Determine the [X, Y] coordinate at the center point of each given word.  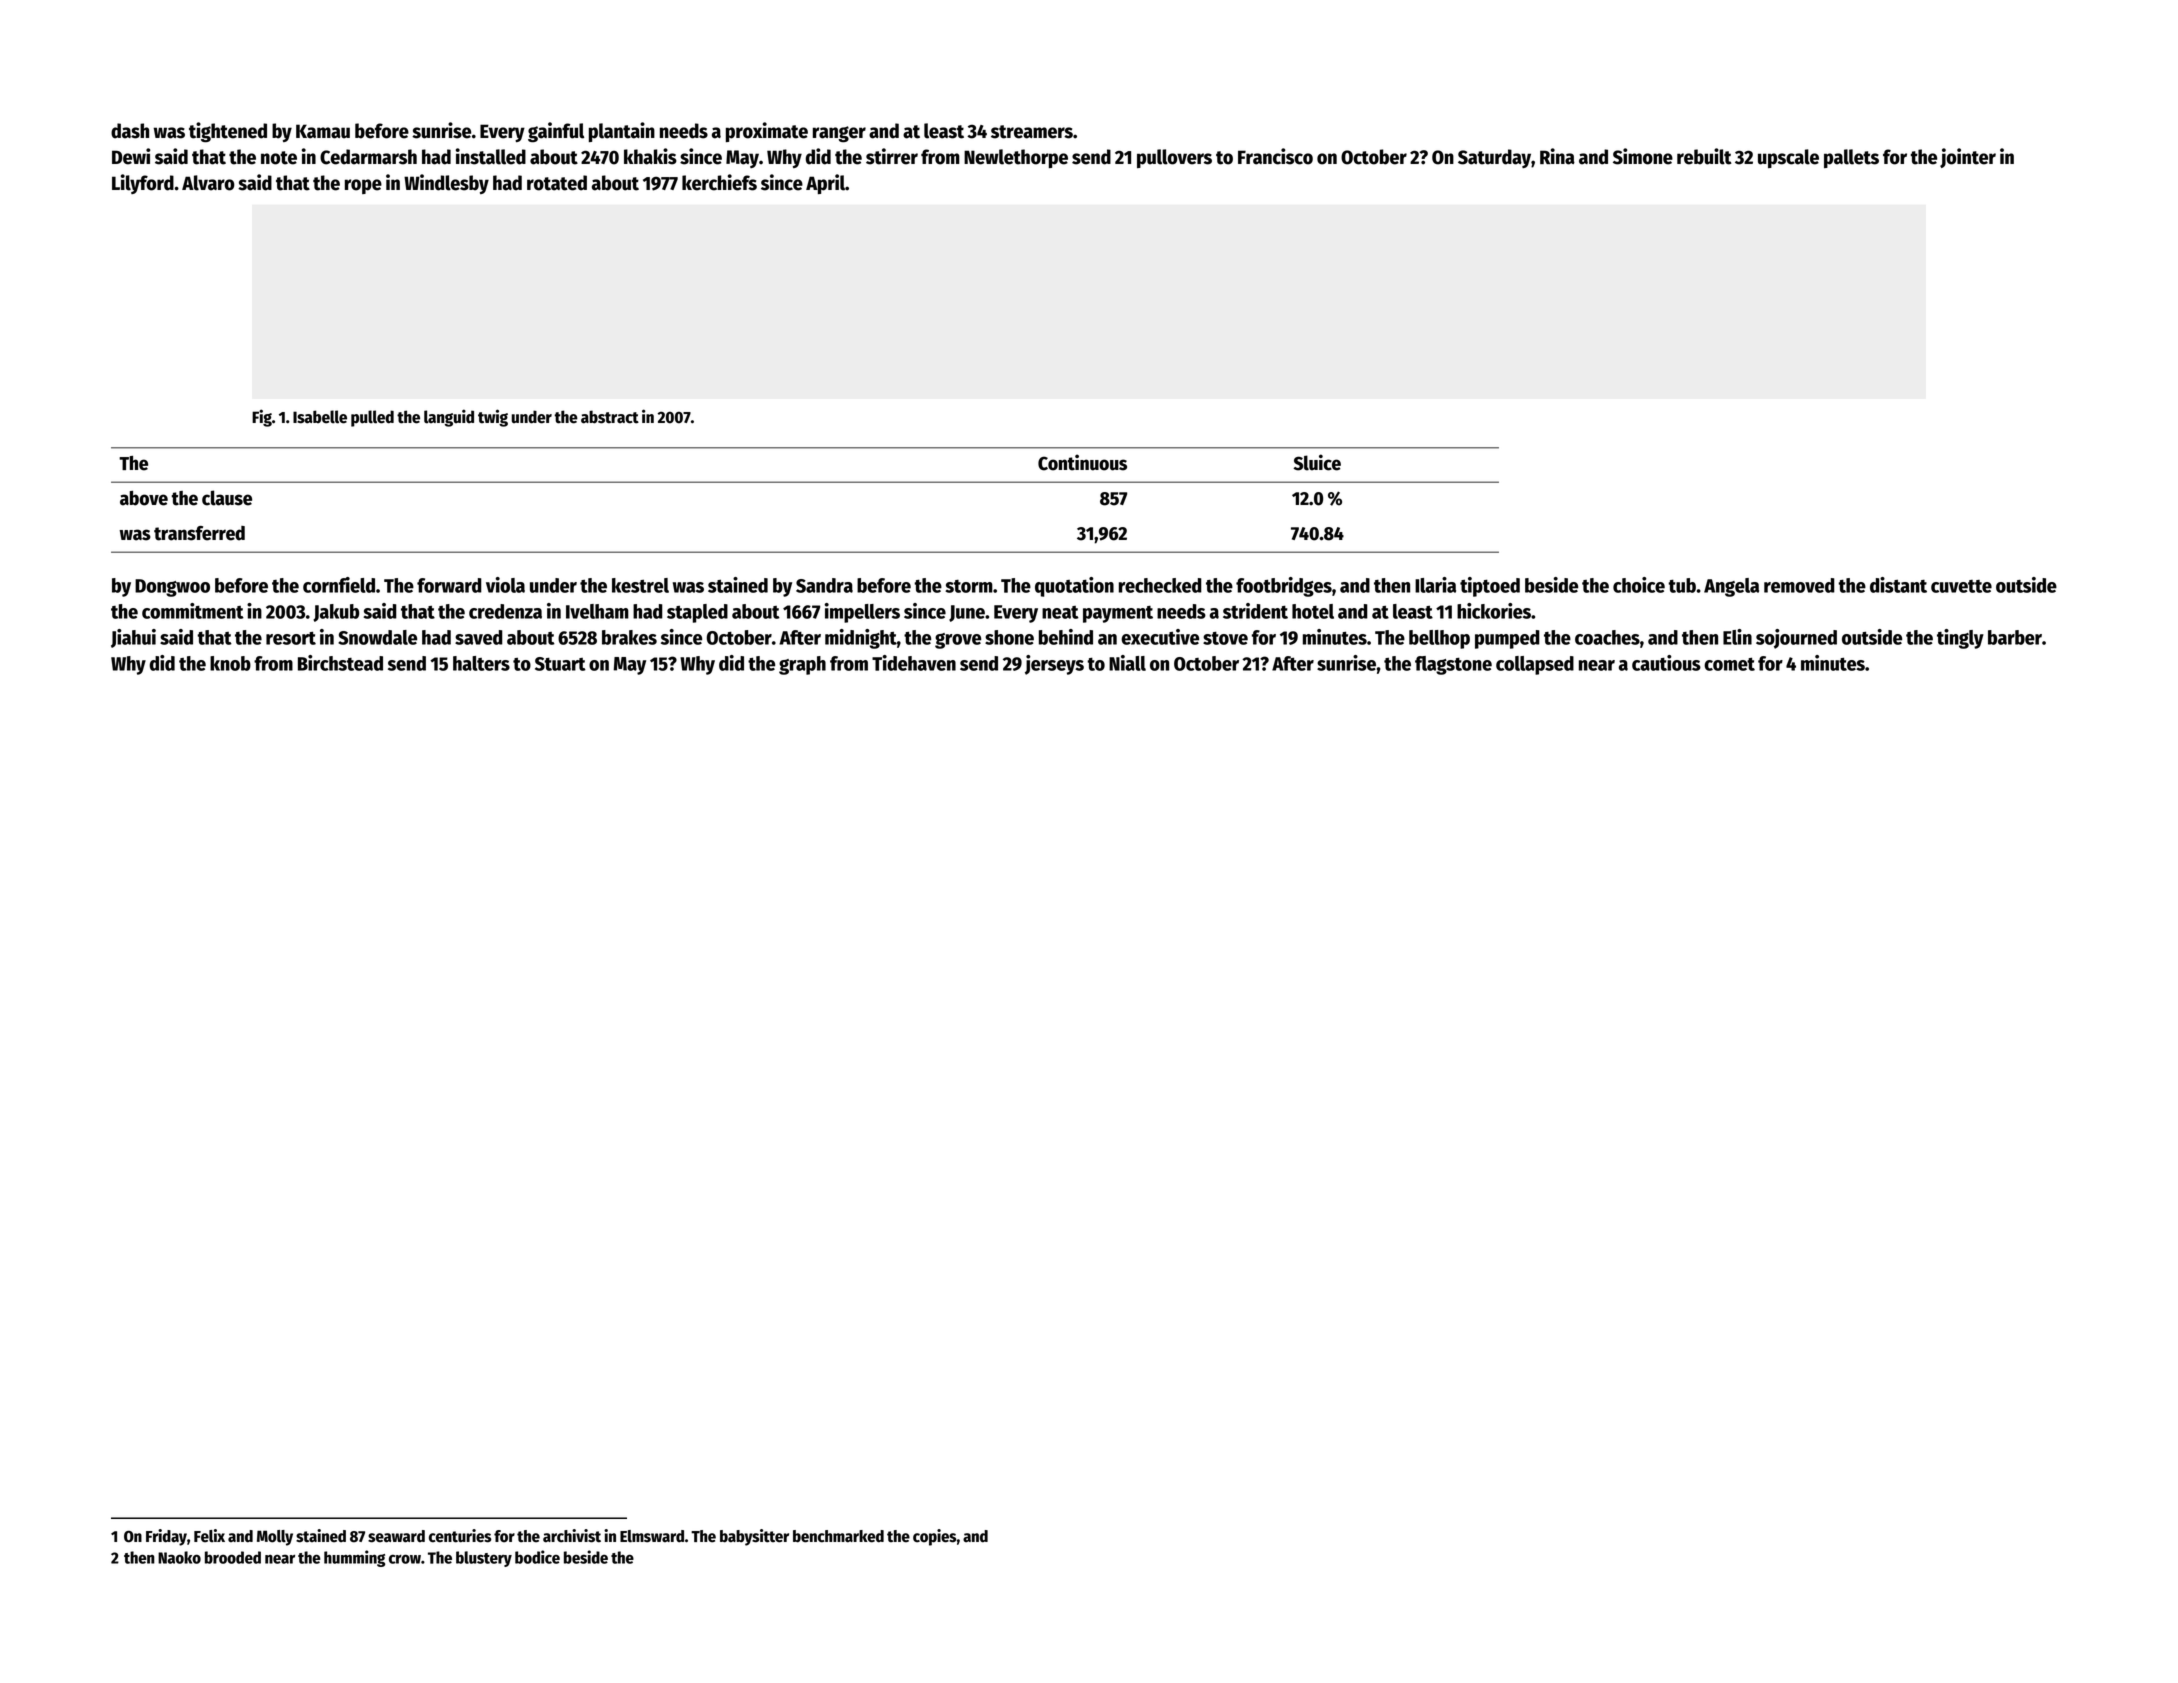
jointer [1968, 158]
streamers [1032, 132]
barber [2015, 637]
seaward [396, 1536]
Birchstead [340, 663]
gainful [556, 132]
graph [802, 665]
